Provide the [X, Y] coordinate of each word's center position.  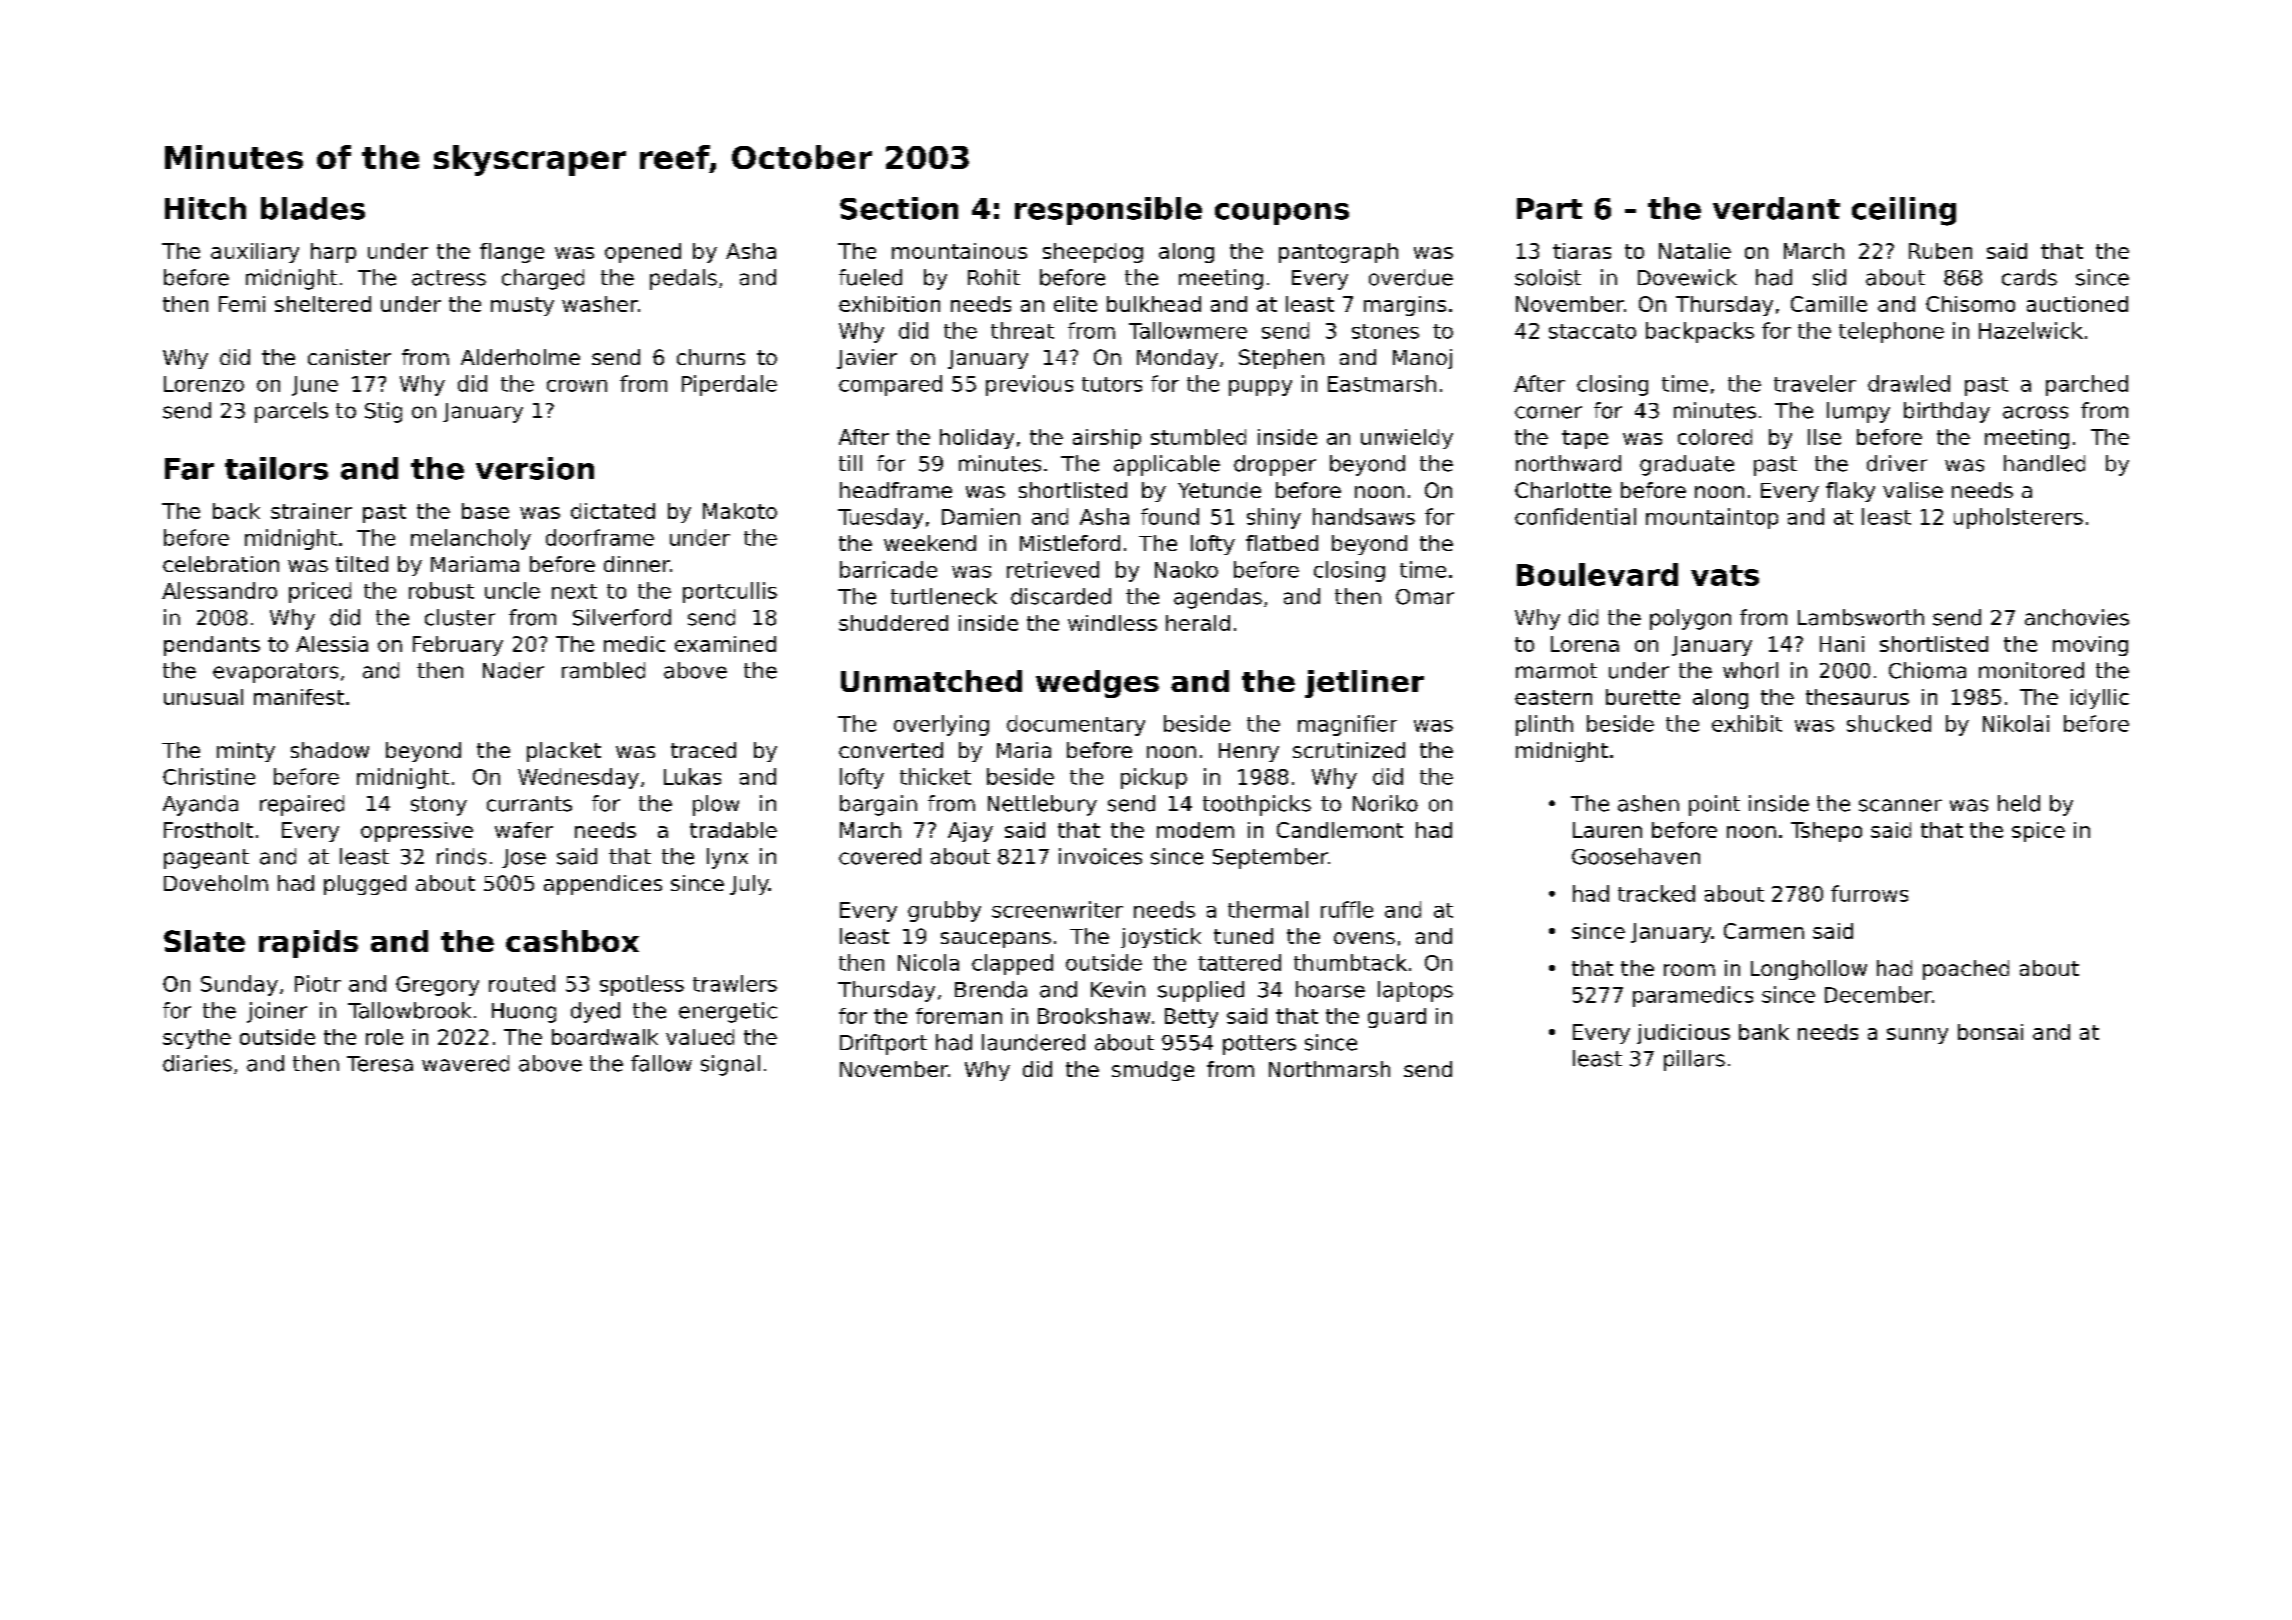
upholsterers [2018, 518]
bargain [878, 805]
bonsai [1990, 1032]
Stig [383, 412]
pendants [212, 646]
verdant [1776, 208]
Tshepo [1826, 832]
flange [512, 253]
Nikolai [2016, 723]
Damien [981, 516]
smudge [1153, 1071]
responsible [1108, 211]
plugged [365, 885]
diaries [197, 1063]
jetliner [1364, 684]
